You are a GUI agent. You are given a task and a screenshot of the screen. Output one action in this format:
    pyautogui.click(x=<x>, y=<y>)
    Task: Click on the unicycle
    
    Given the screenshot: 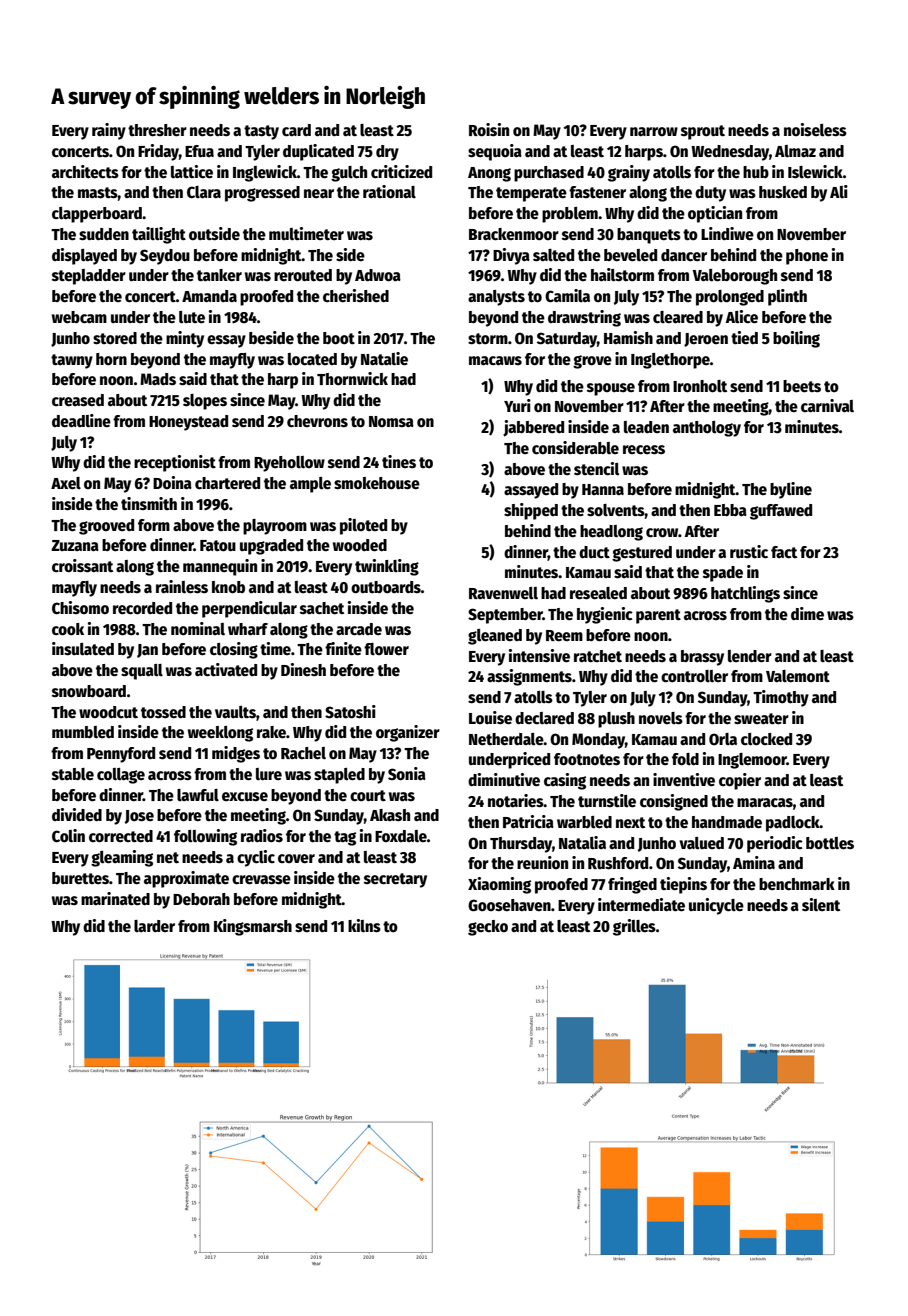 What is the action you would take?
    pyautogui.click(x=716, y=906)
